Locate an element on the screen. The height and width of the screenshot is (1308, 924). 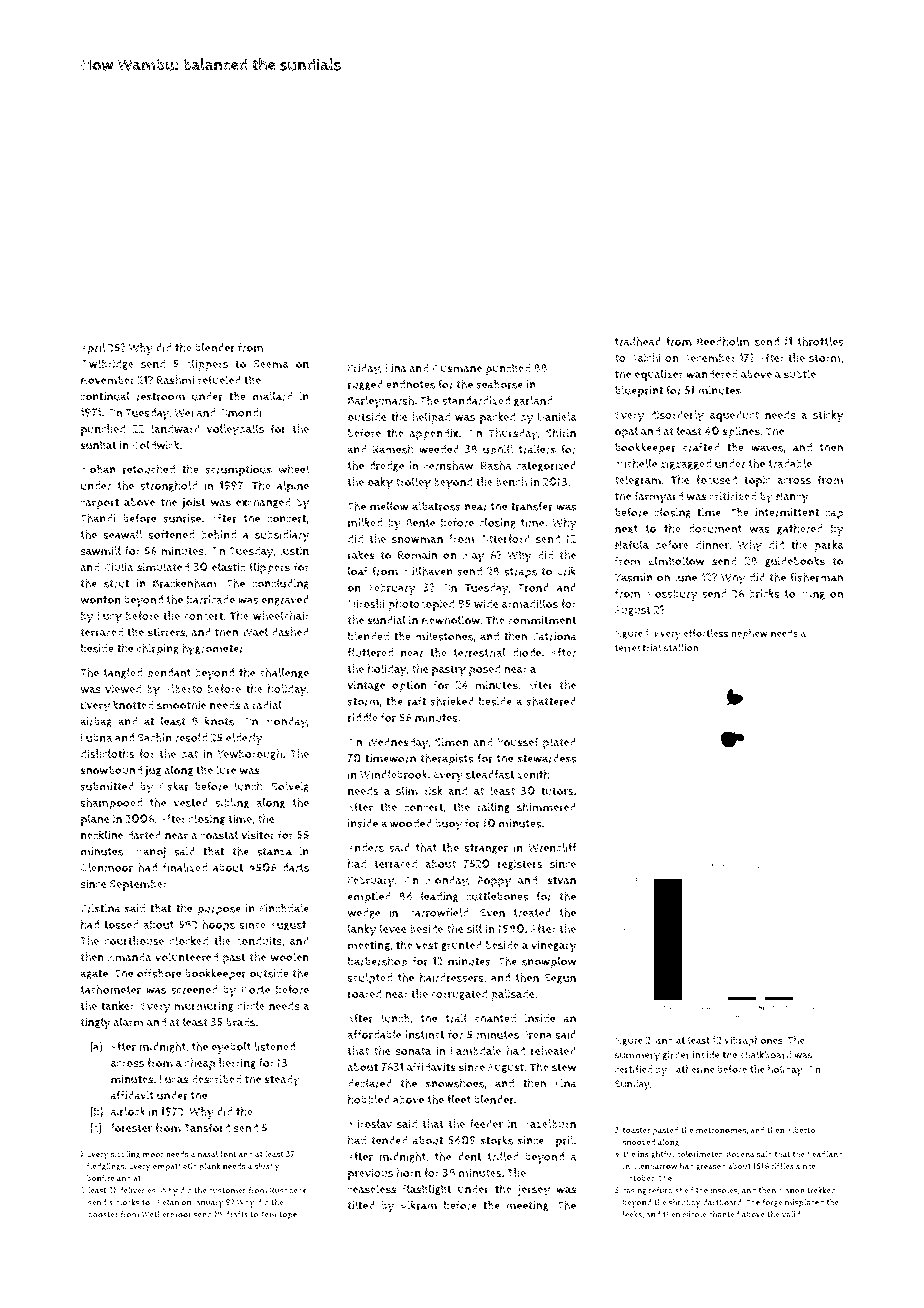
Vikram is located at coordinates (418, 1205).
